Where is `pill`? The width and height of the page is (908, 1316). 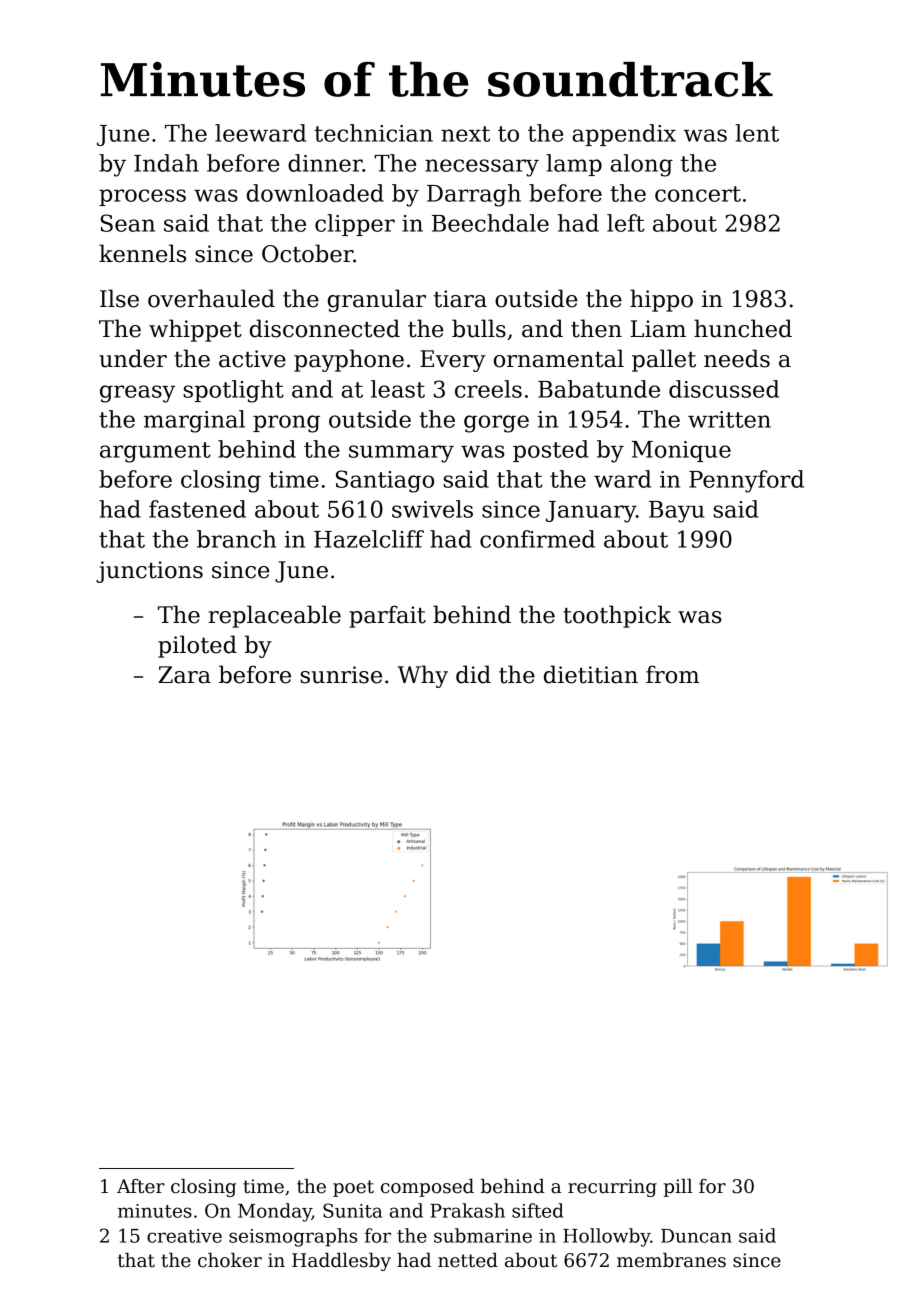 pill is located at coordinates (678, 1188).
